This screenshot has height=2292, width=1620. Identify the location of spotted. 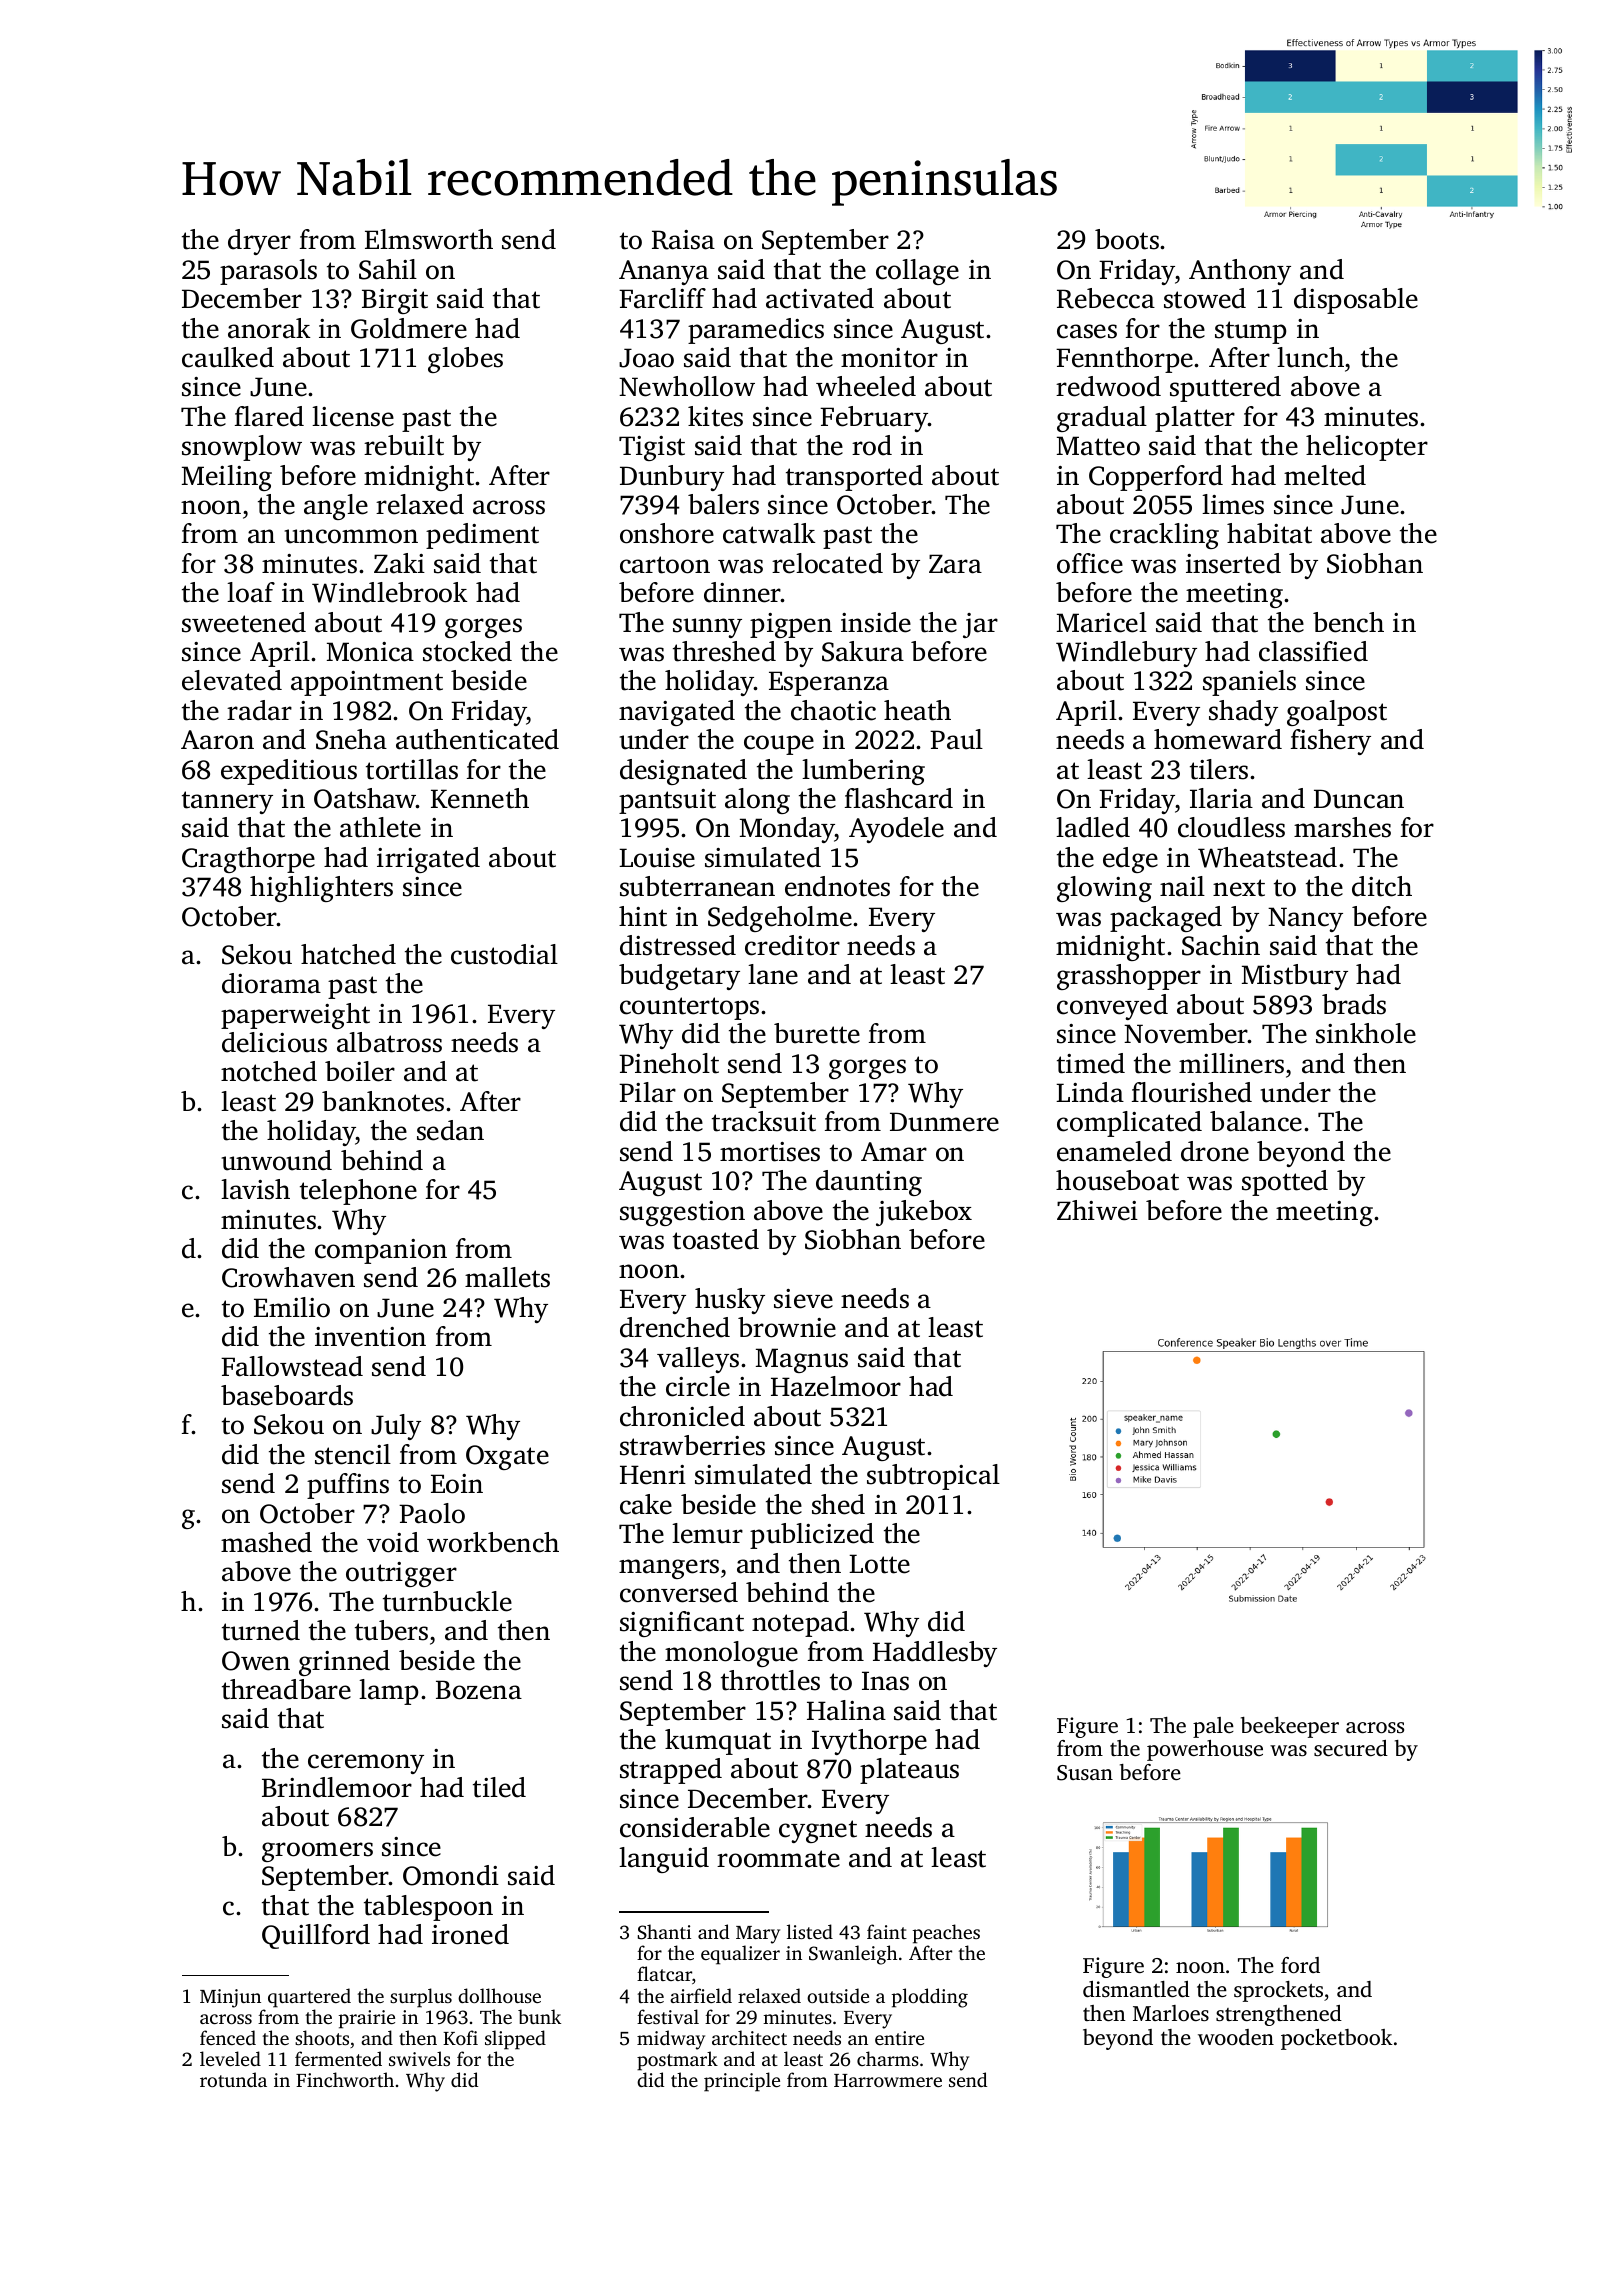
(1285, 1183).
